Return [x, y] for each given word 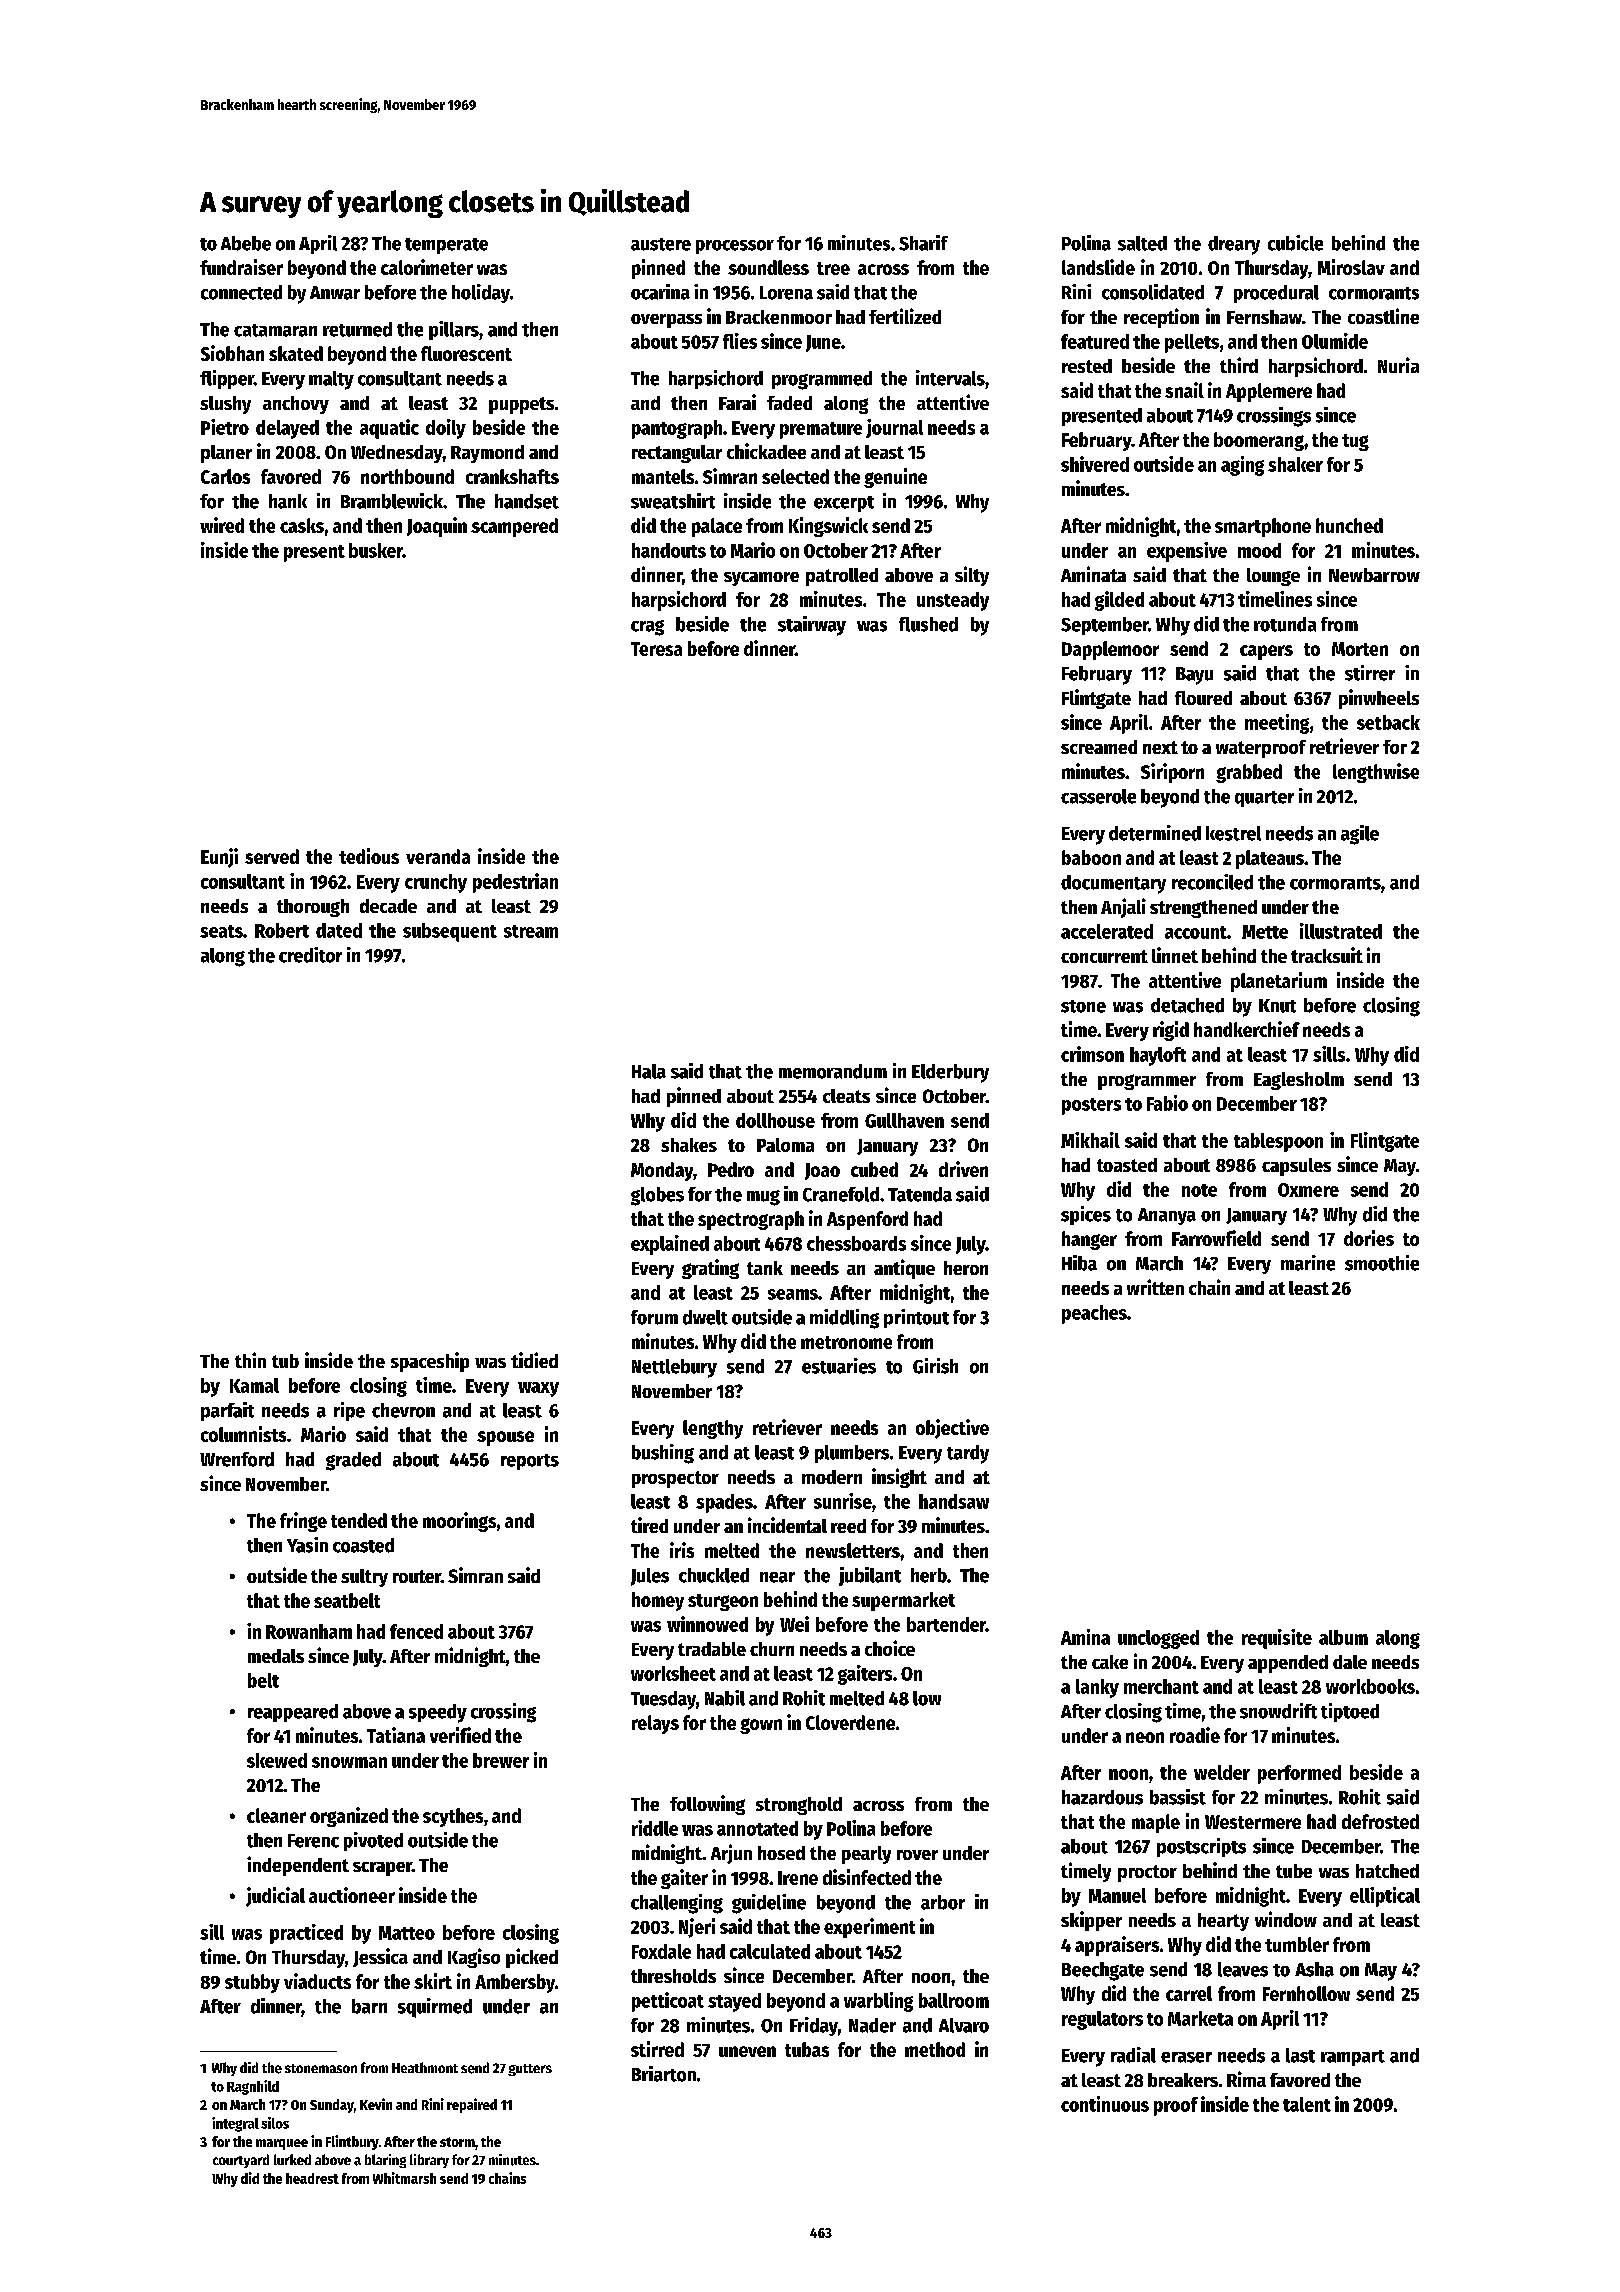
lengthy [713, 1429]
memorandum [833, 1071]
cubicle [1295, 243]
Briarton [664, 2074]
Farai [737, 402]
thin [250, 1360]
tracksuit [1327, 955]
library [429, 2161]
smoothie [1382, 1263]
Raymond [487, 454]
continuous [1105, 2104]
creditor [310, 955]
